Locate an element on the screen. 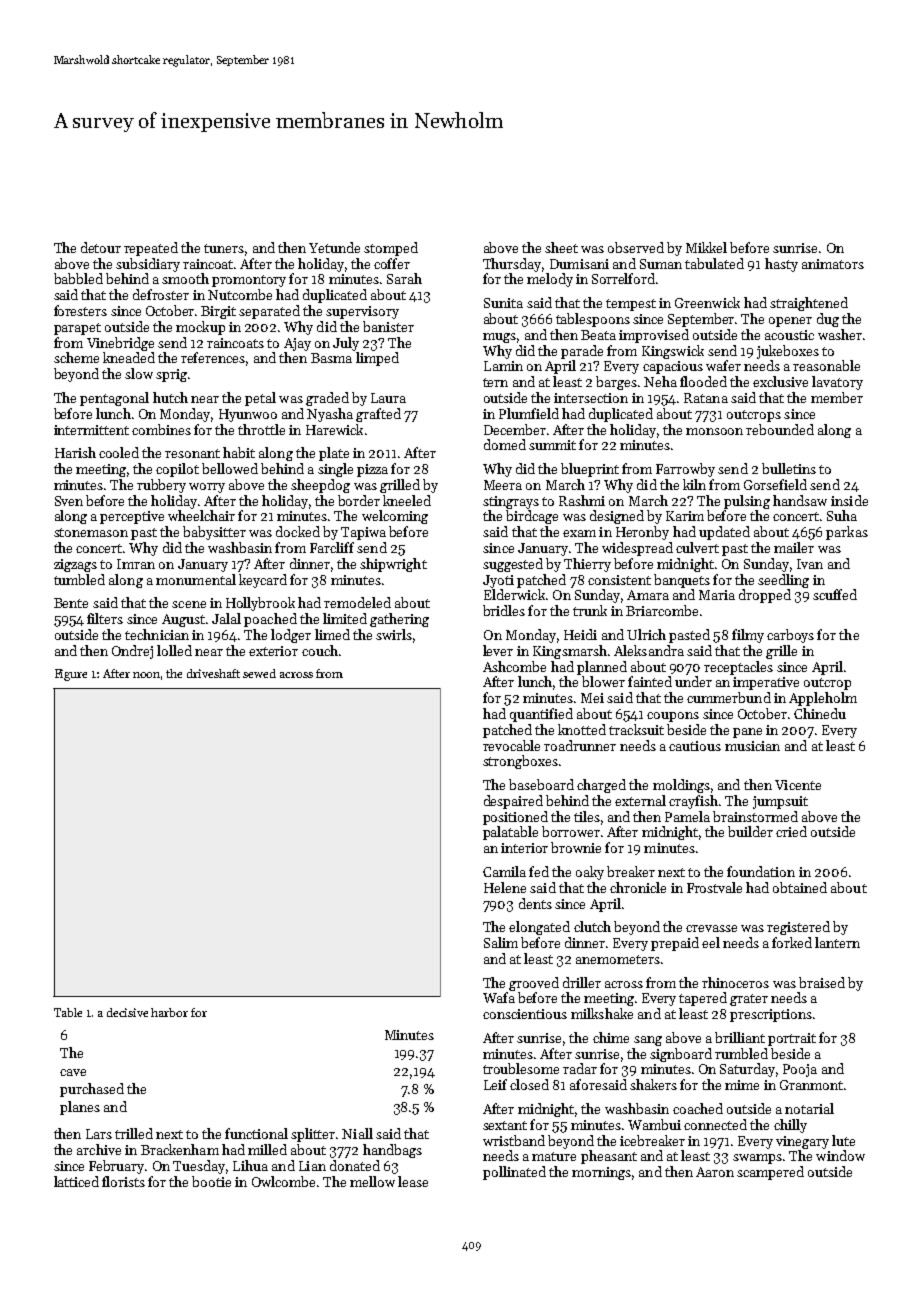  Vicente is located at coordinates (798, 785).
